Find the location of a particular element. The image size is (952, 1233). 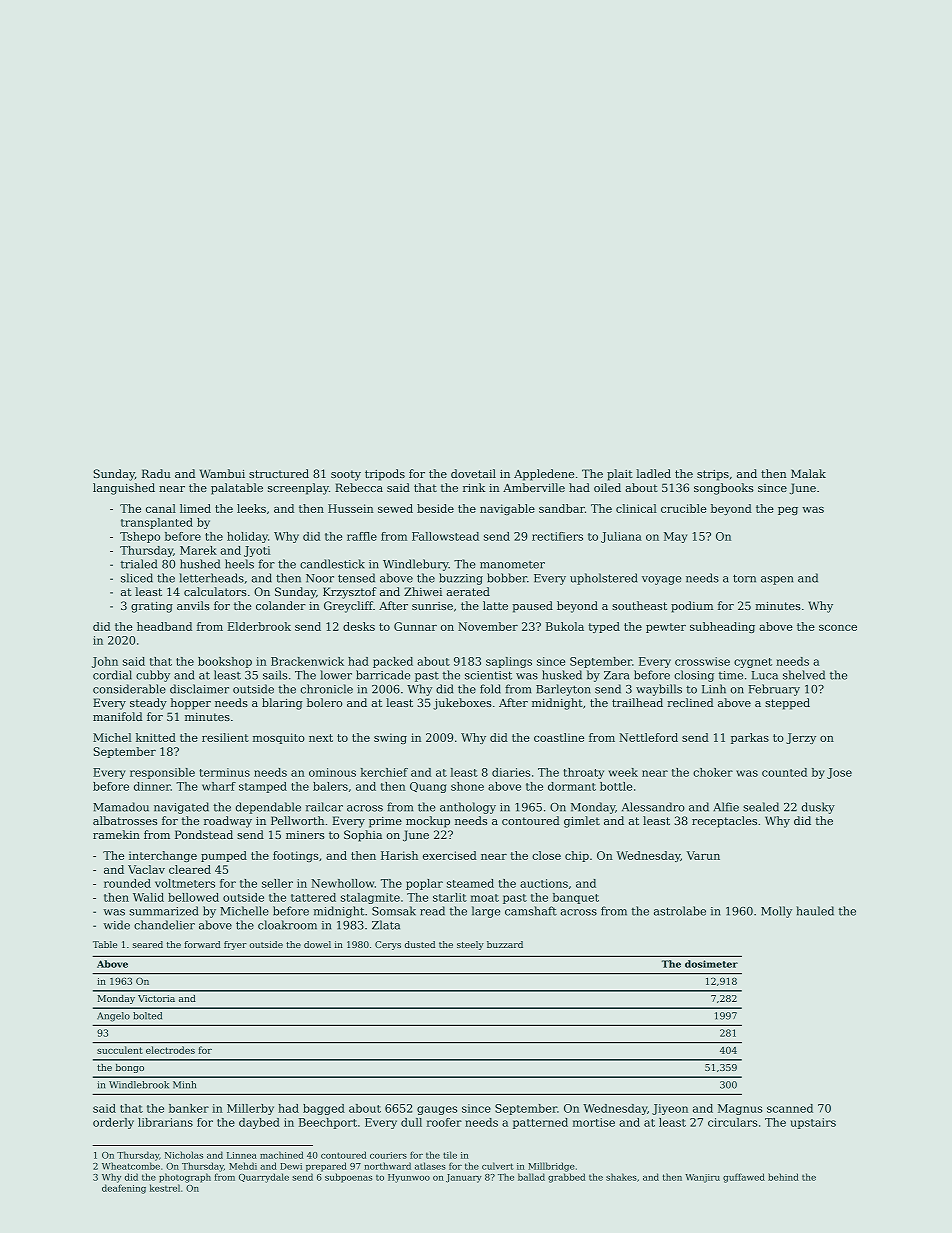

deafening is located at coordinates (124, 1189).
